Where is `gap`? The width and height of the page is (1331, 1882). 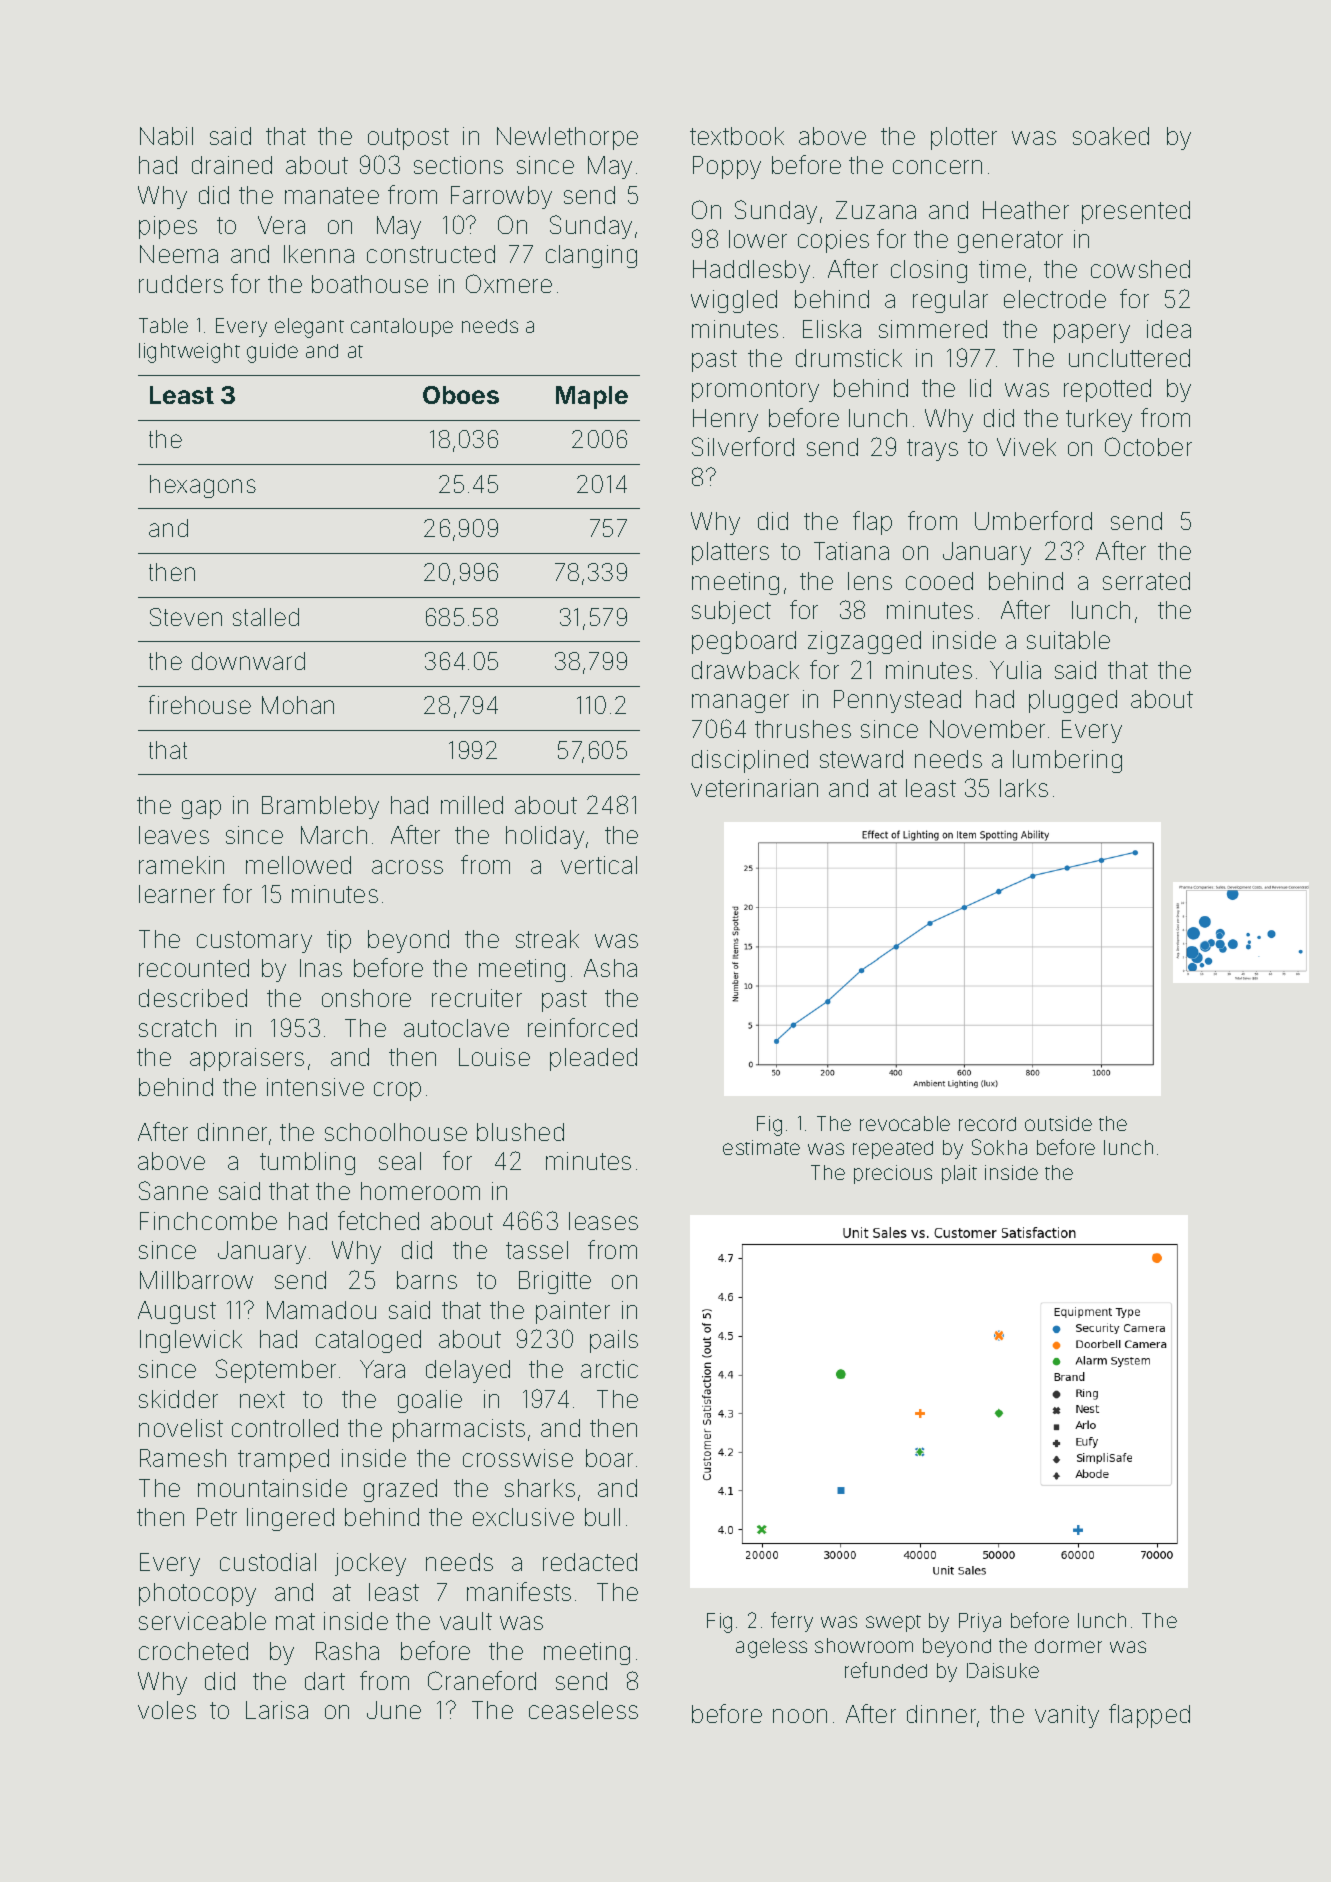
gap is located at coordinates (201, 809).
